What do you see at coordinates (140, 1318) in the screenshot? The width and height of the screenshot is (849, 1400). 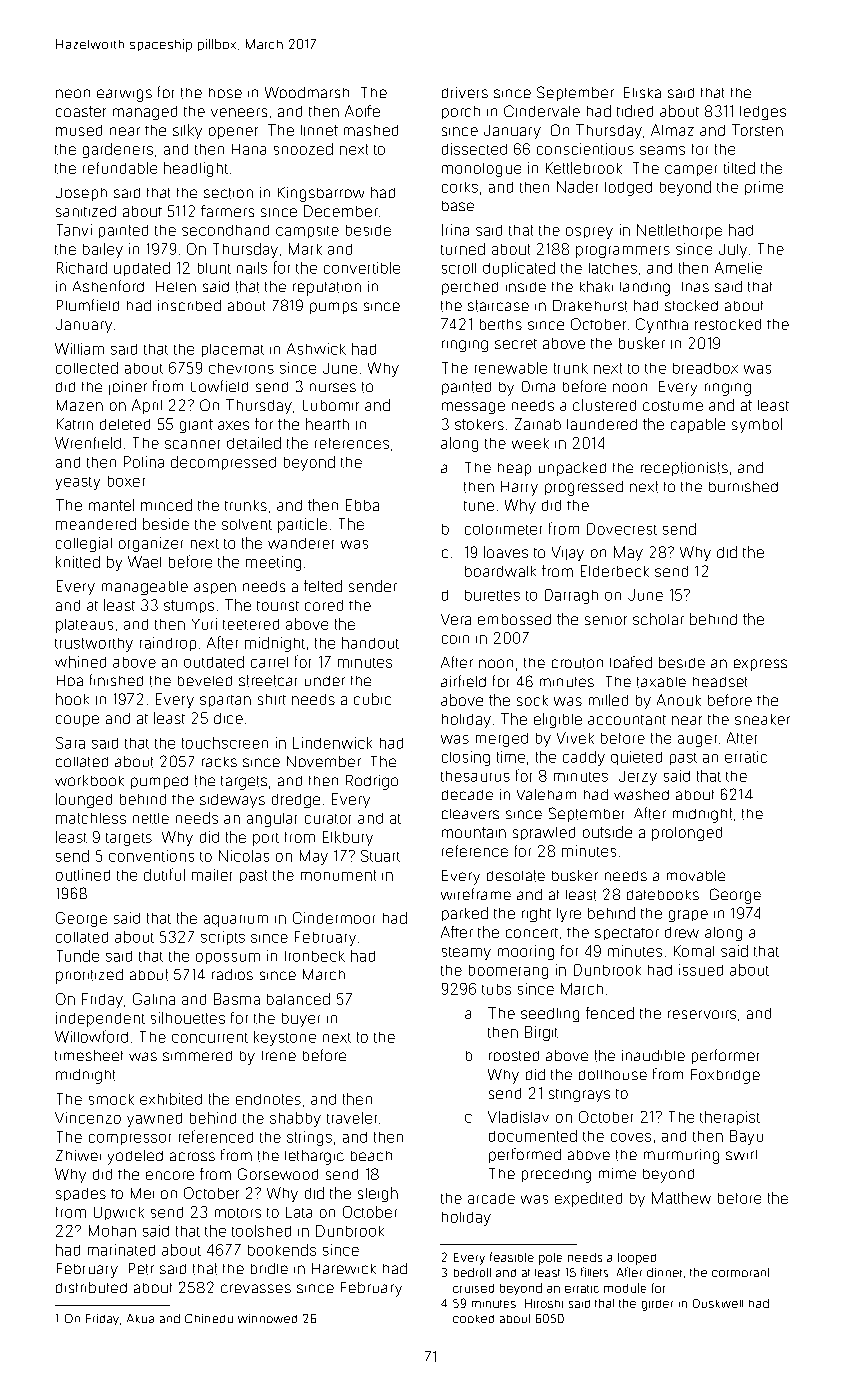 I see `Akua` at bounding box center [140, 1318].
